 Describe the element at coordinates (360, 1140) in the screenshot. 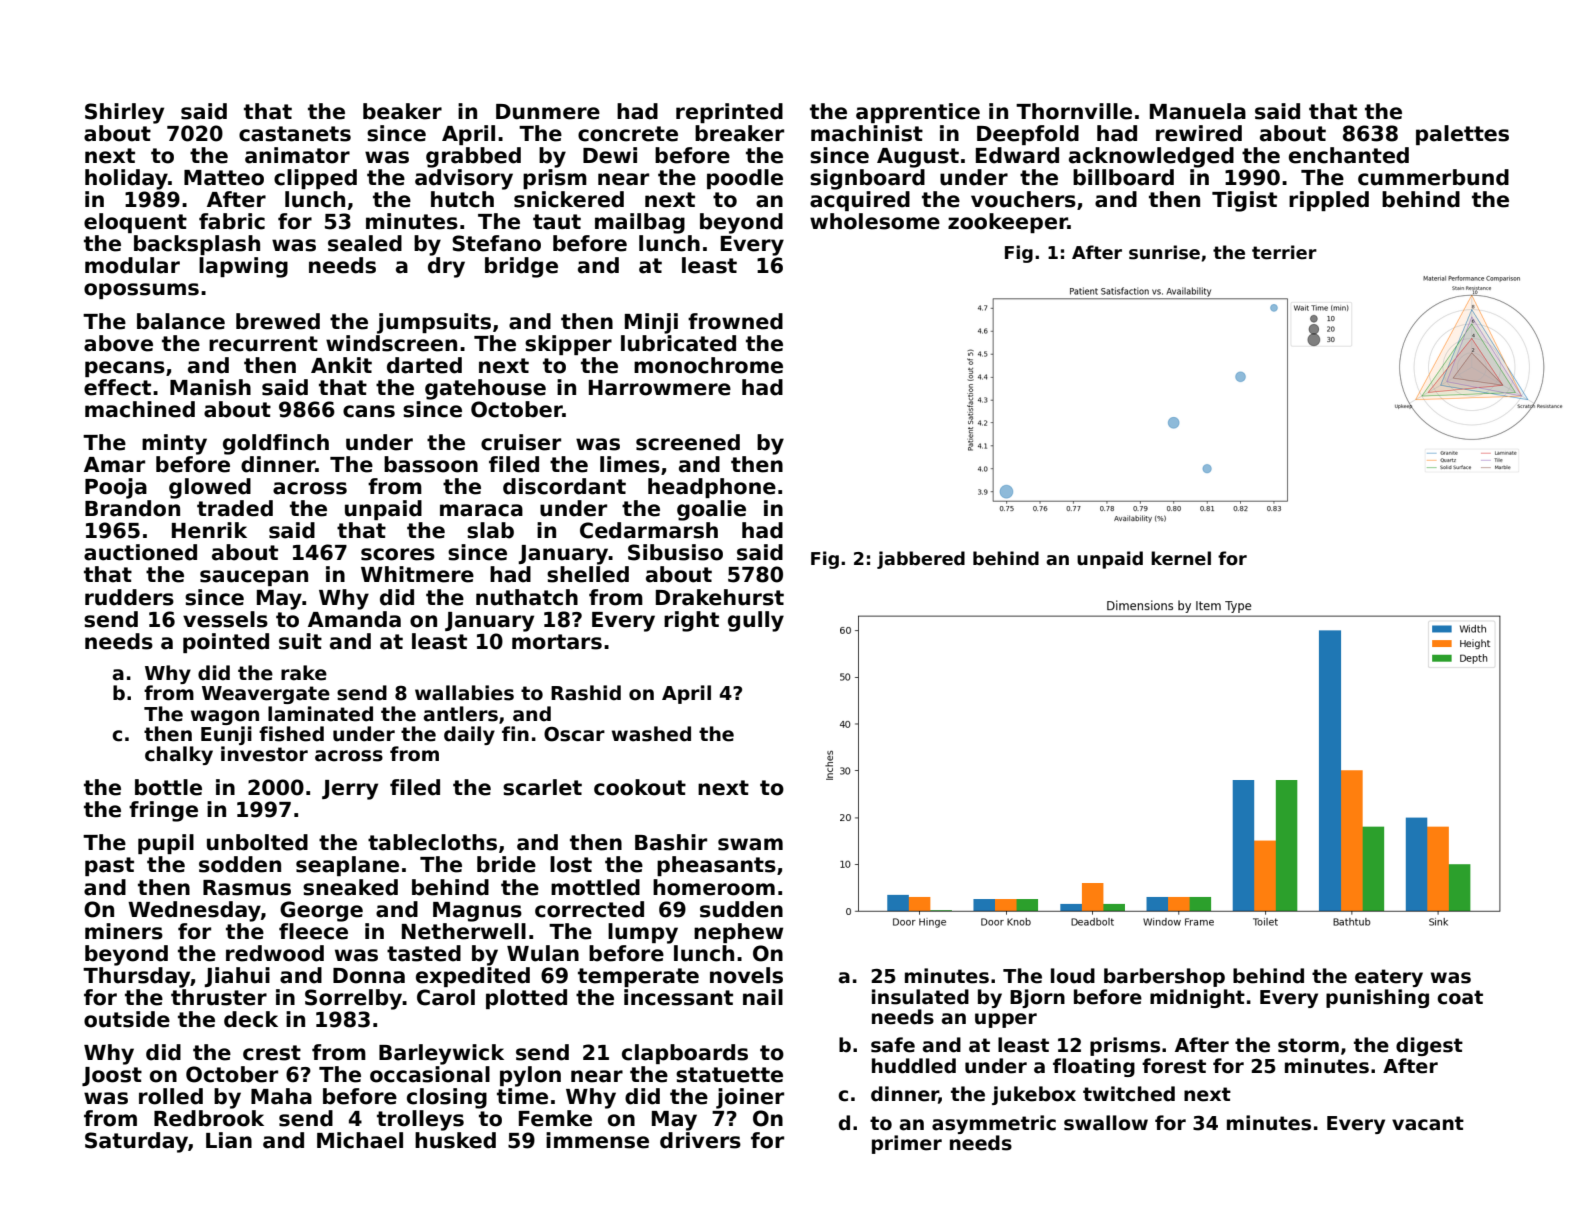

I see `Michael` at that location.
